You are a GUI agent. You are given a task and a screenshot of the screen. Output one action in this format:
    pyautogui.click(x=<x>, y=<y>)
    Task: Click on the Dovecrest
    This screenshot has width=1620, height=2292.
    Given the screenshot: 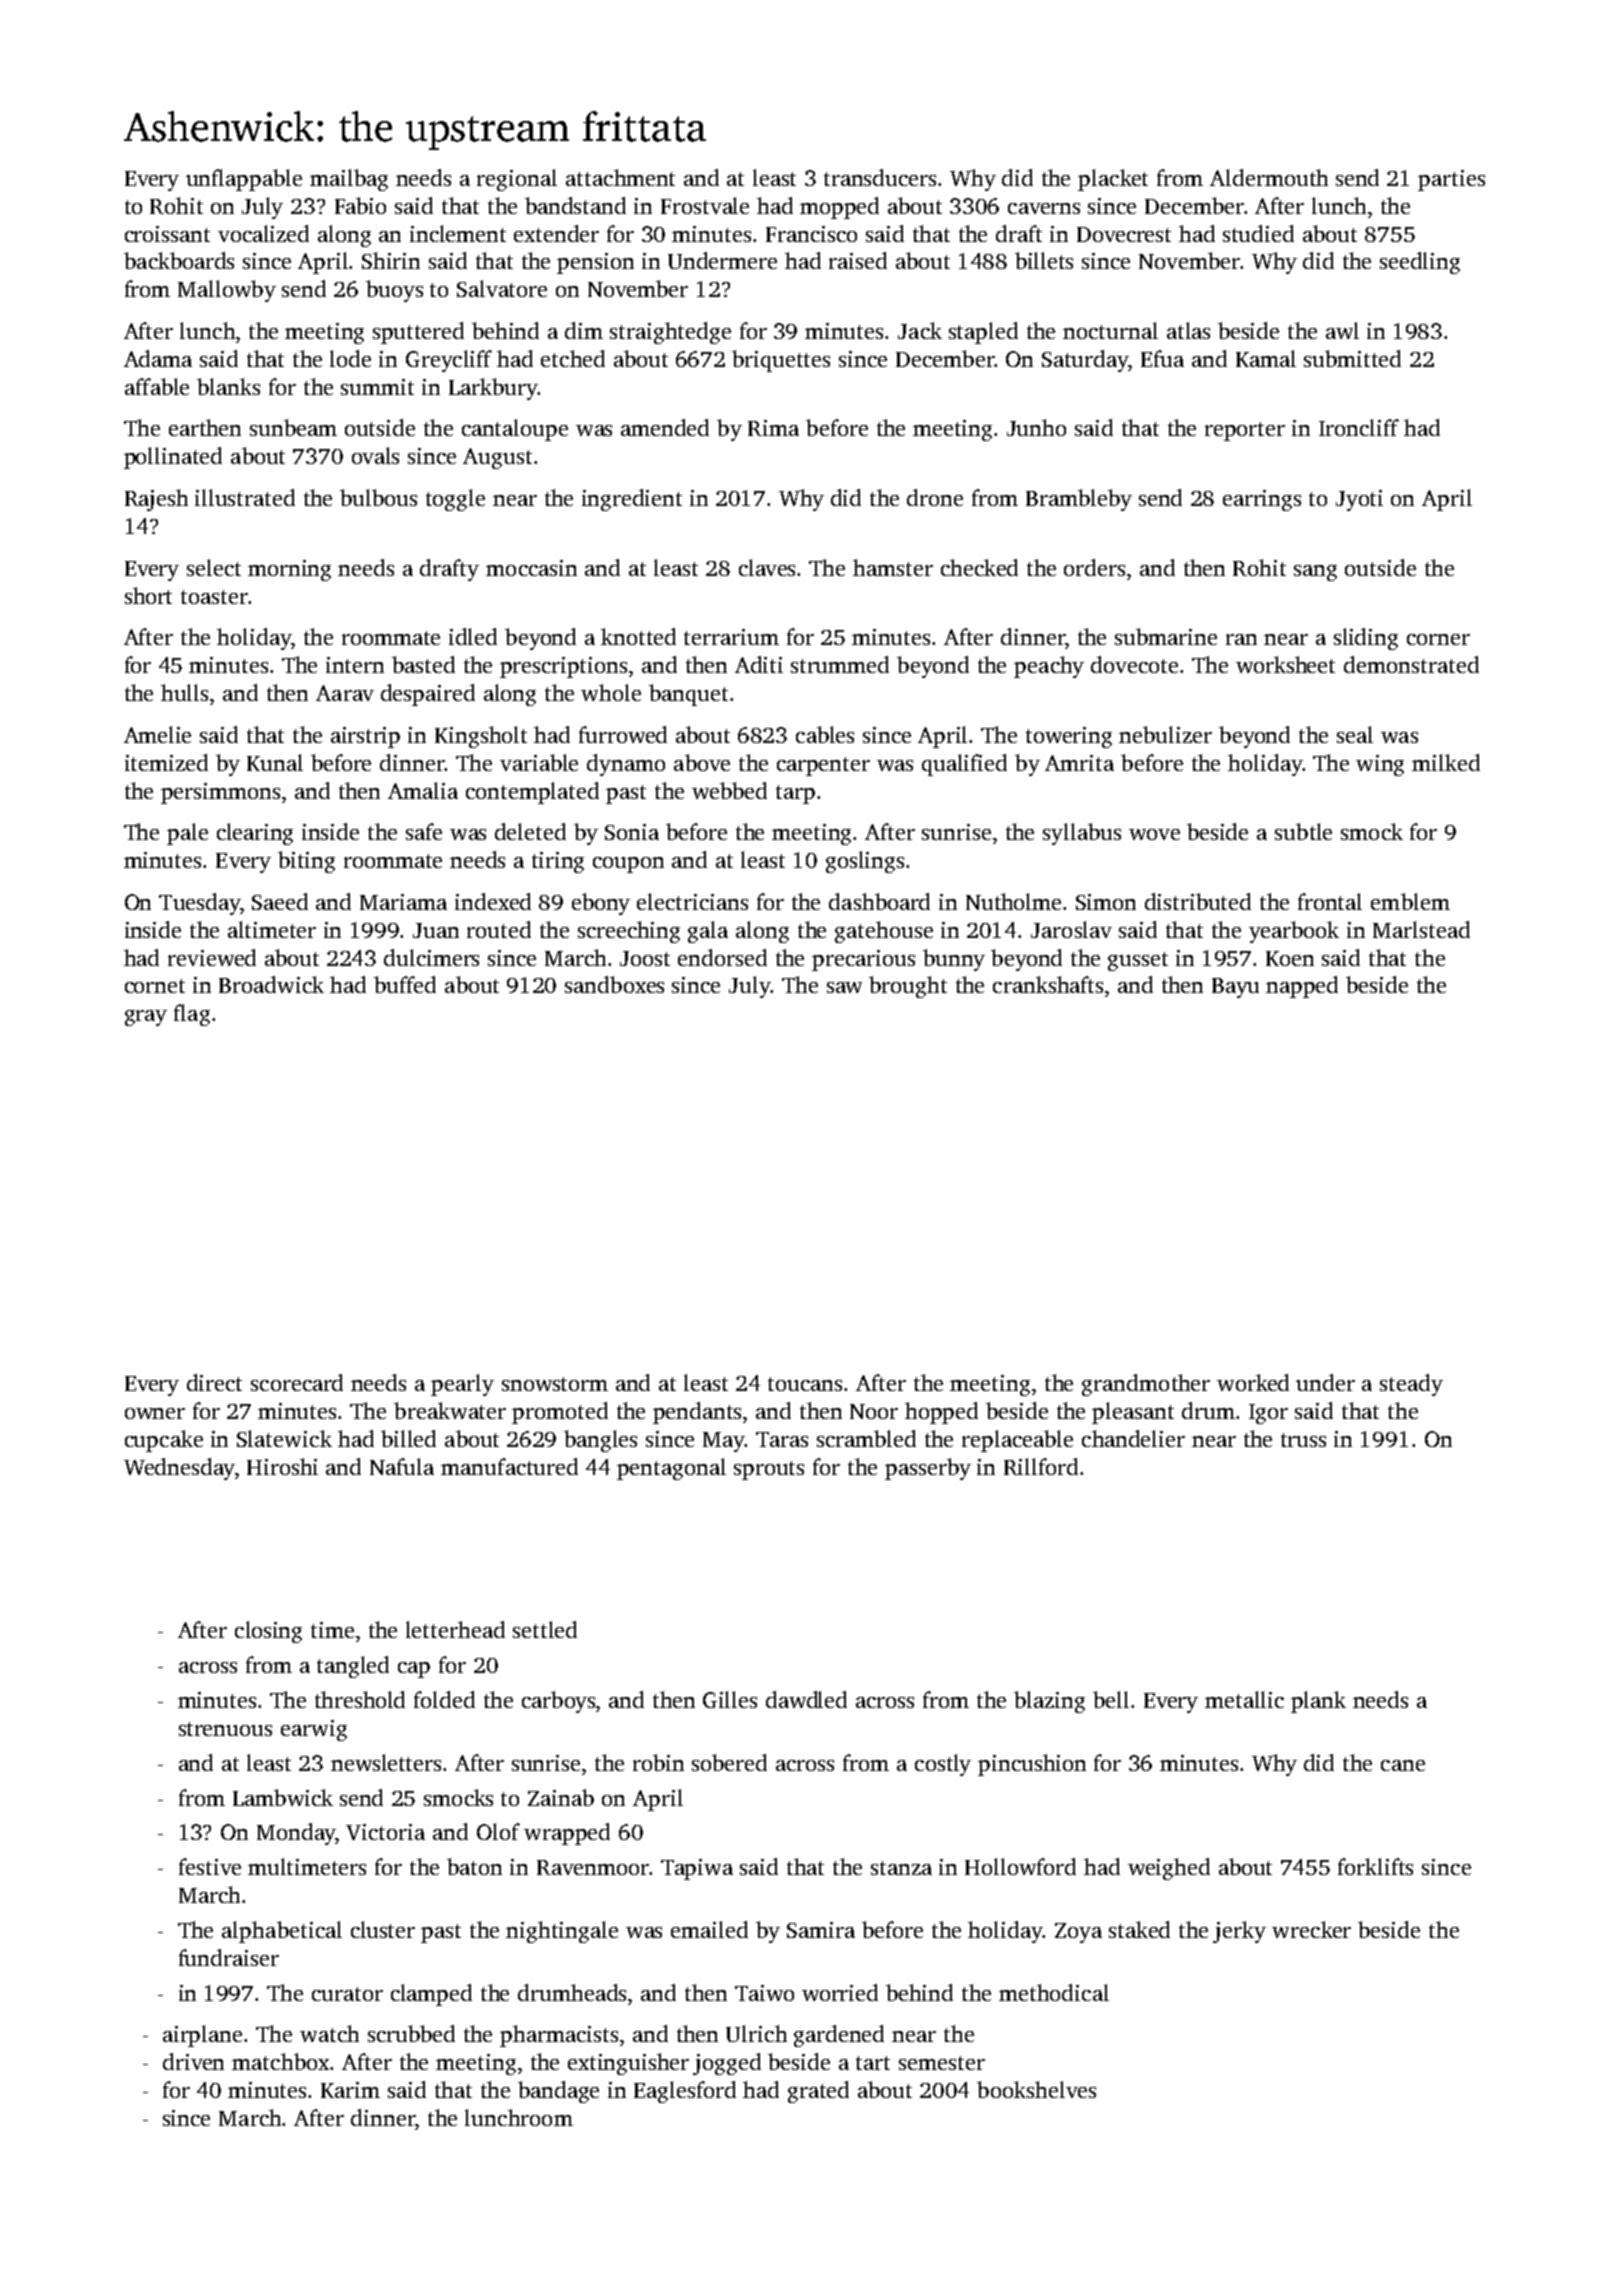 What is the action you would take?
    pyautogui.click(x=1124, y=234)
